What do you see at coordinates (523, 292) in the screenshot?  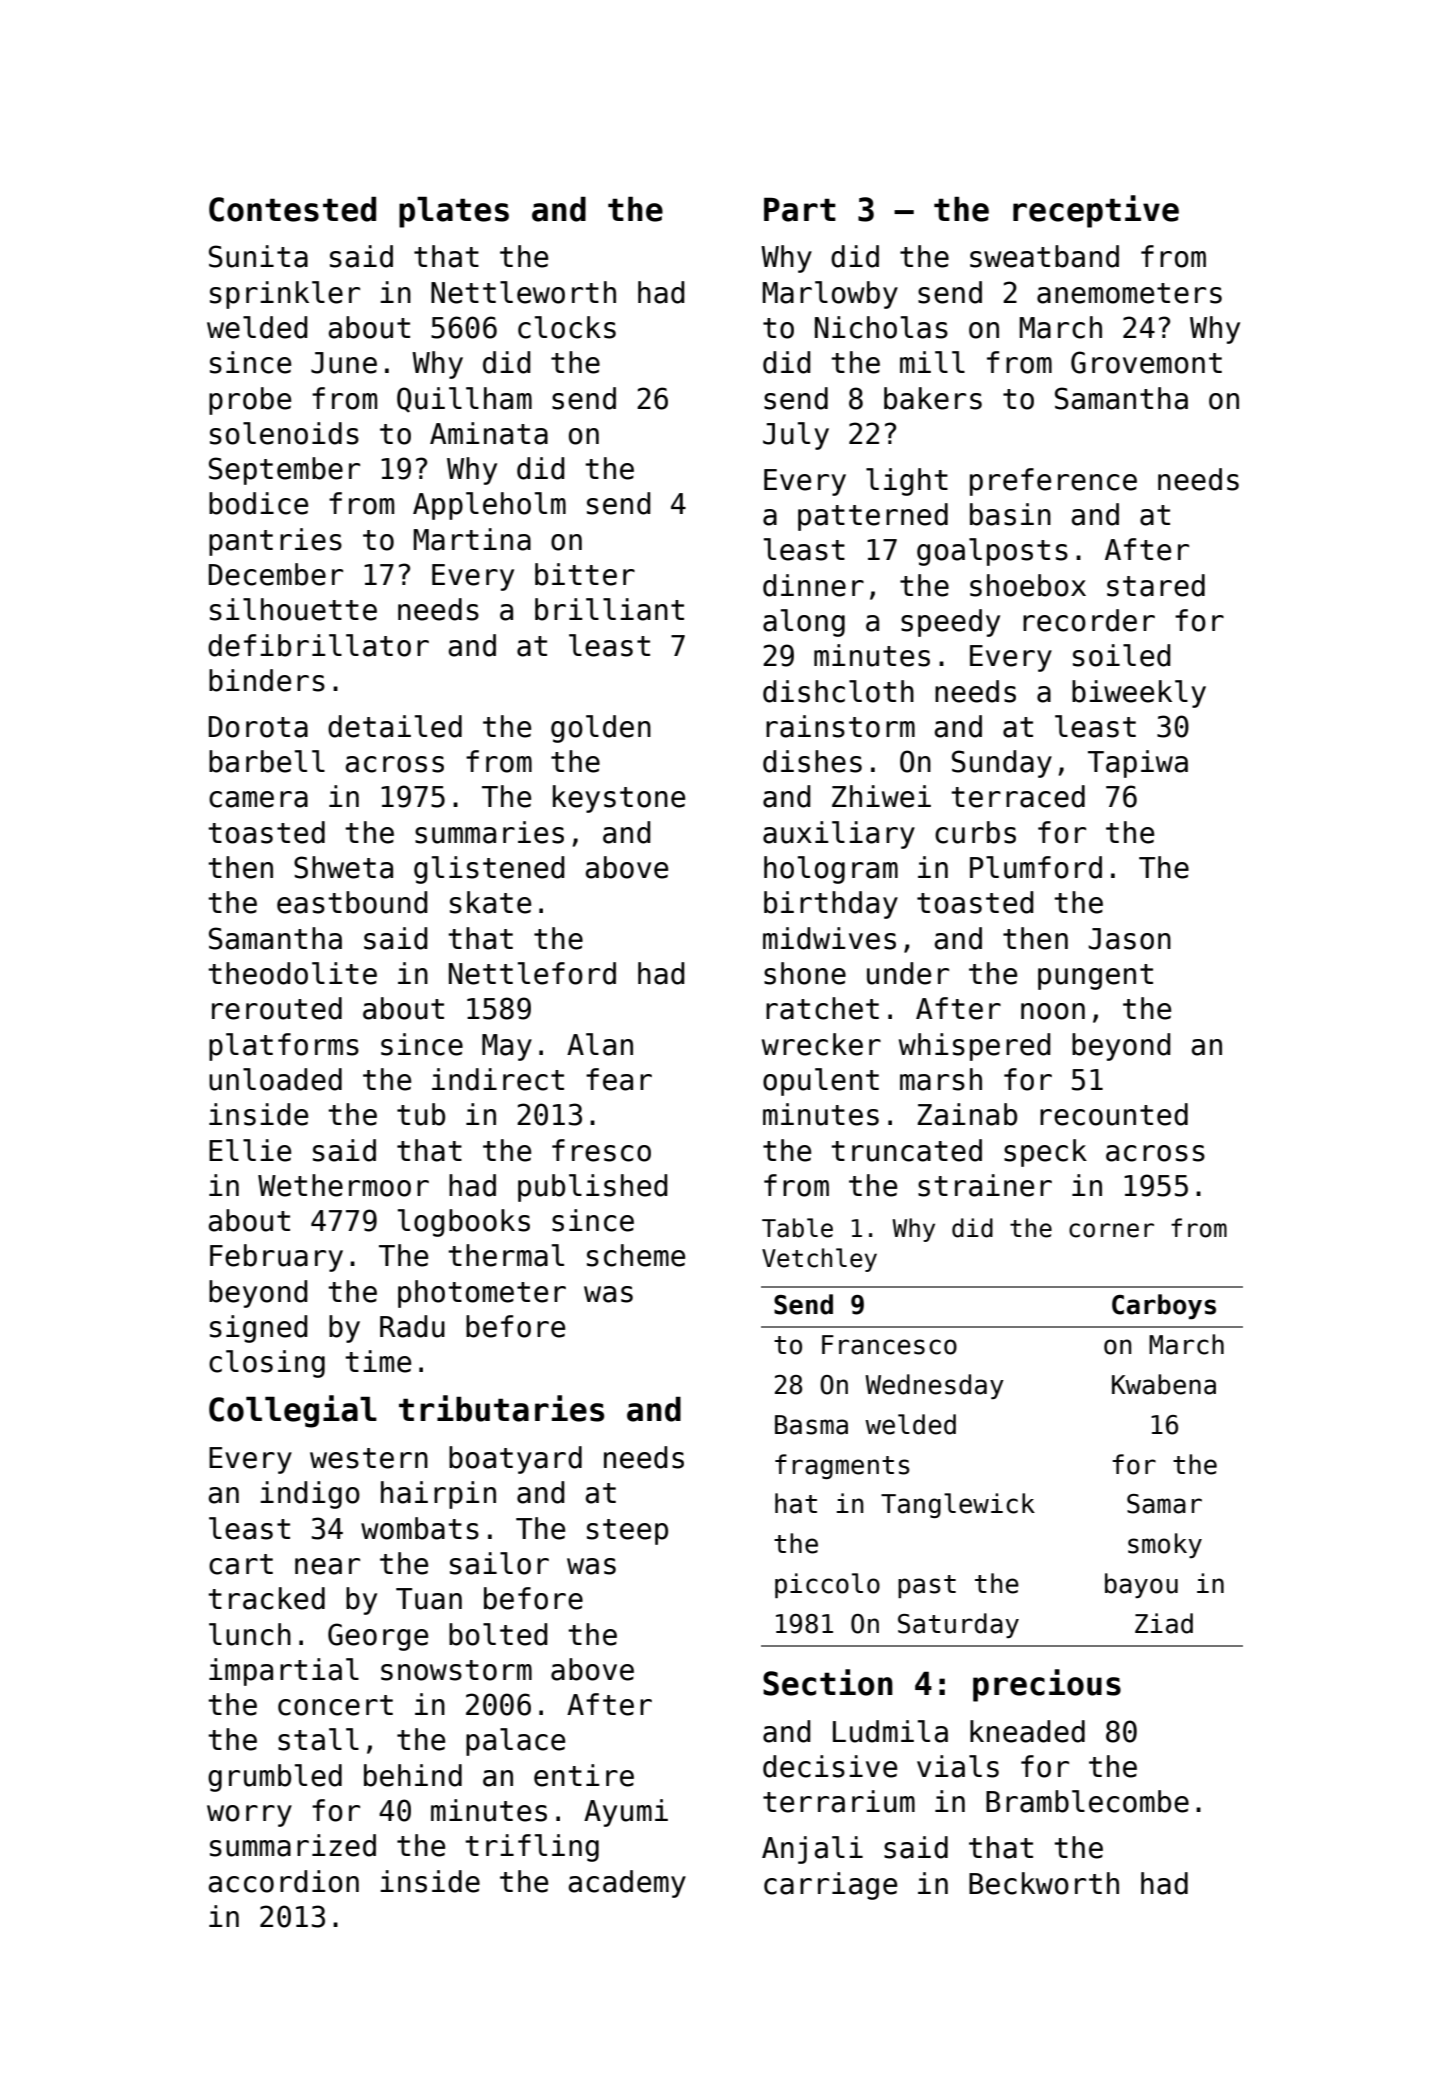 I see `Nettleworth` at bounding box center [523, 292].
